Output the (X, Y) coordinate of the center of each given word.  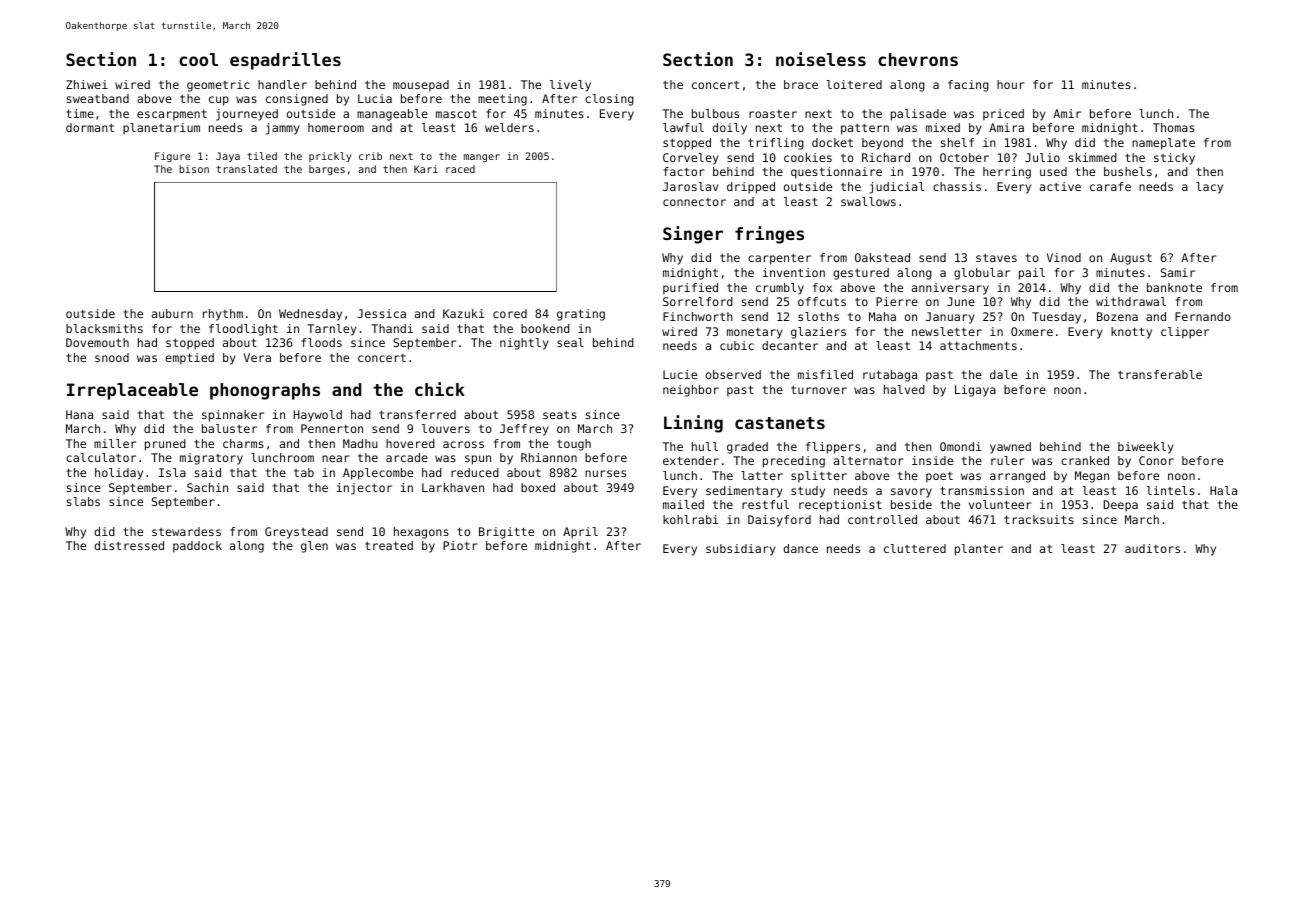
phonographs (265, 391)
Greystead (296, 533)
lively (570, 86)
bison (194, 169)
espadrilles (285, 61)
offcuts (822, 301)
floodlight (243, 330)
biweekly (1146, 448)
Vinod (1064, 257)
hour (1011, 84)
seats (560, 415)
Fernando (1203, 316)
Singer (693, 235)
